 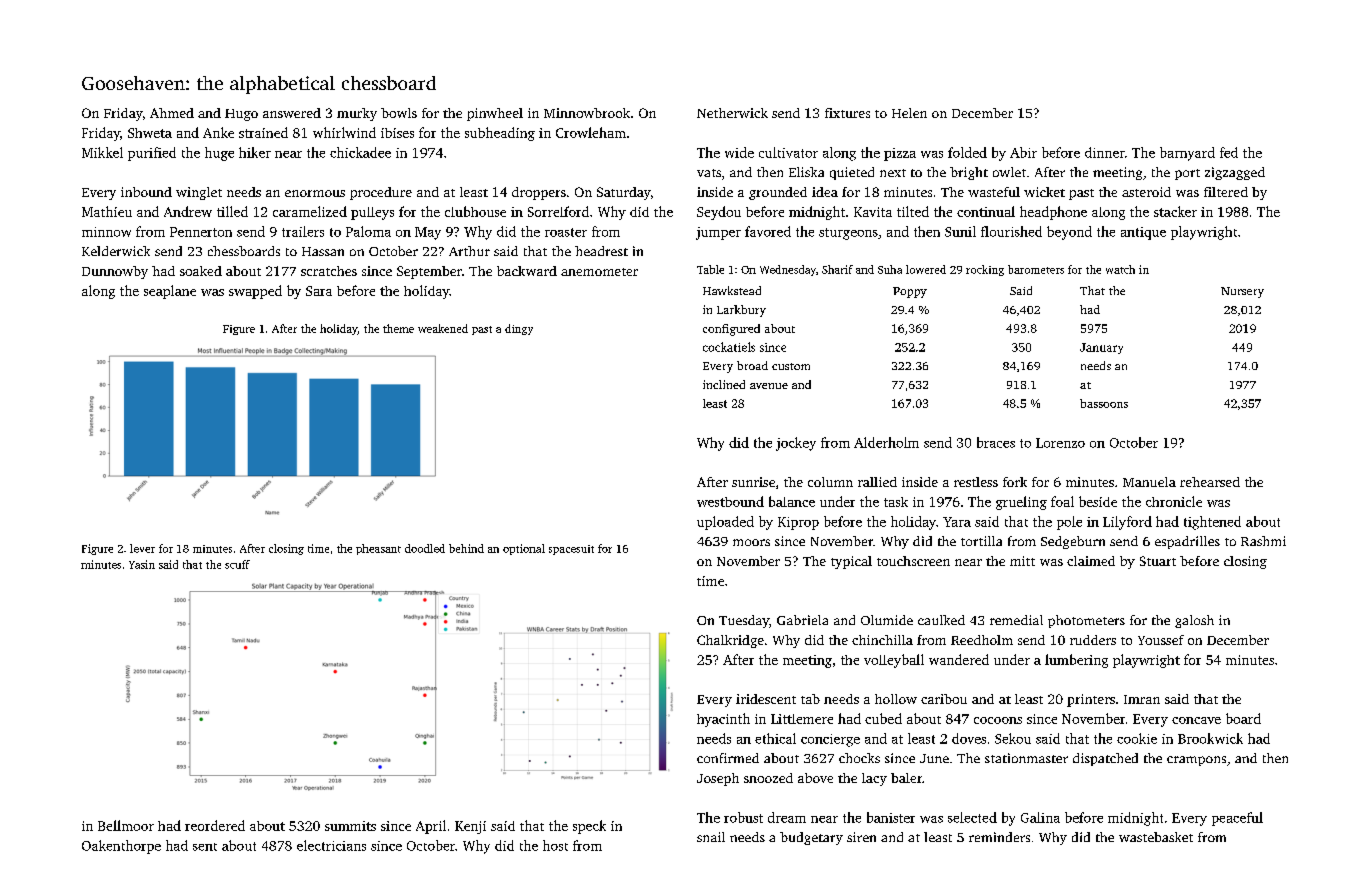 I want to click on behind, so click(x=466, y=548).
